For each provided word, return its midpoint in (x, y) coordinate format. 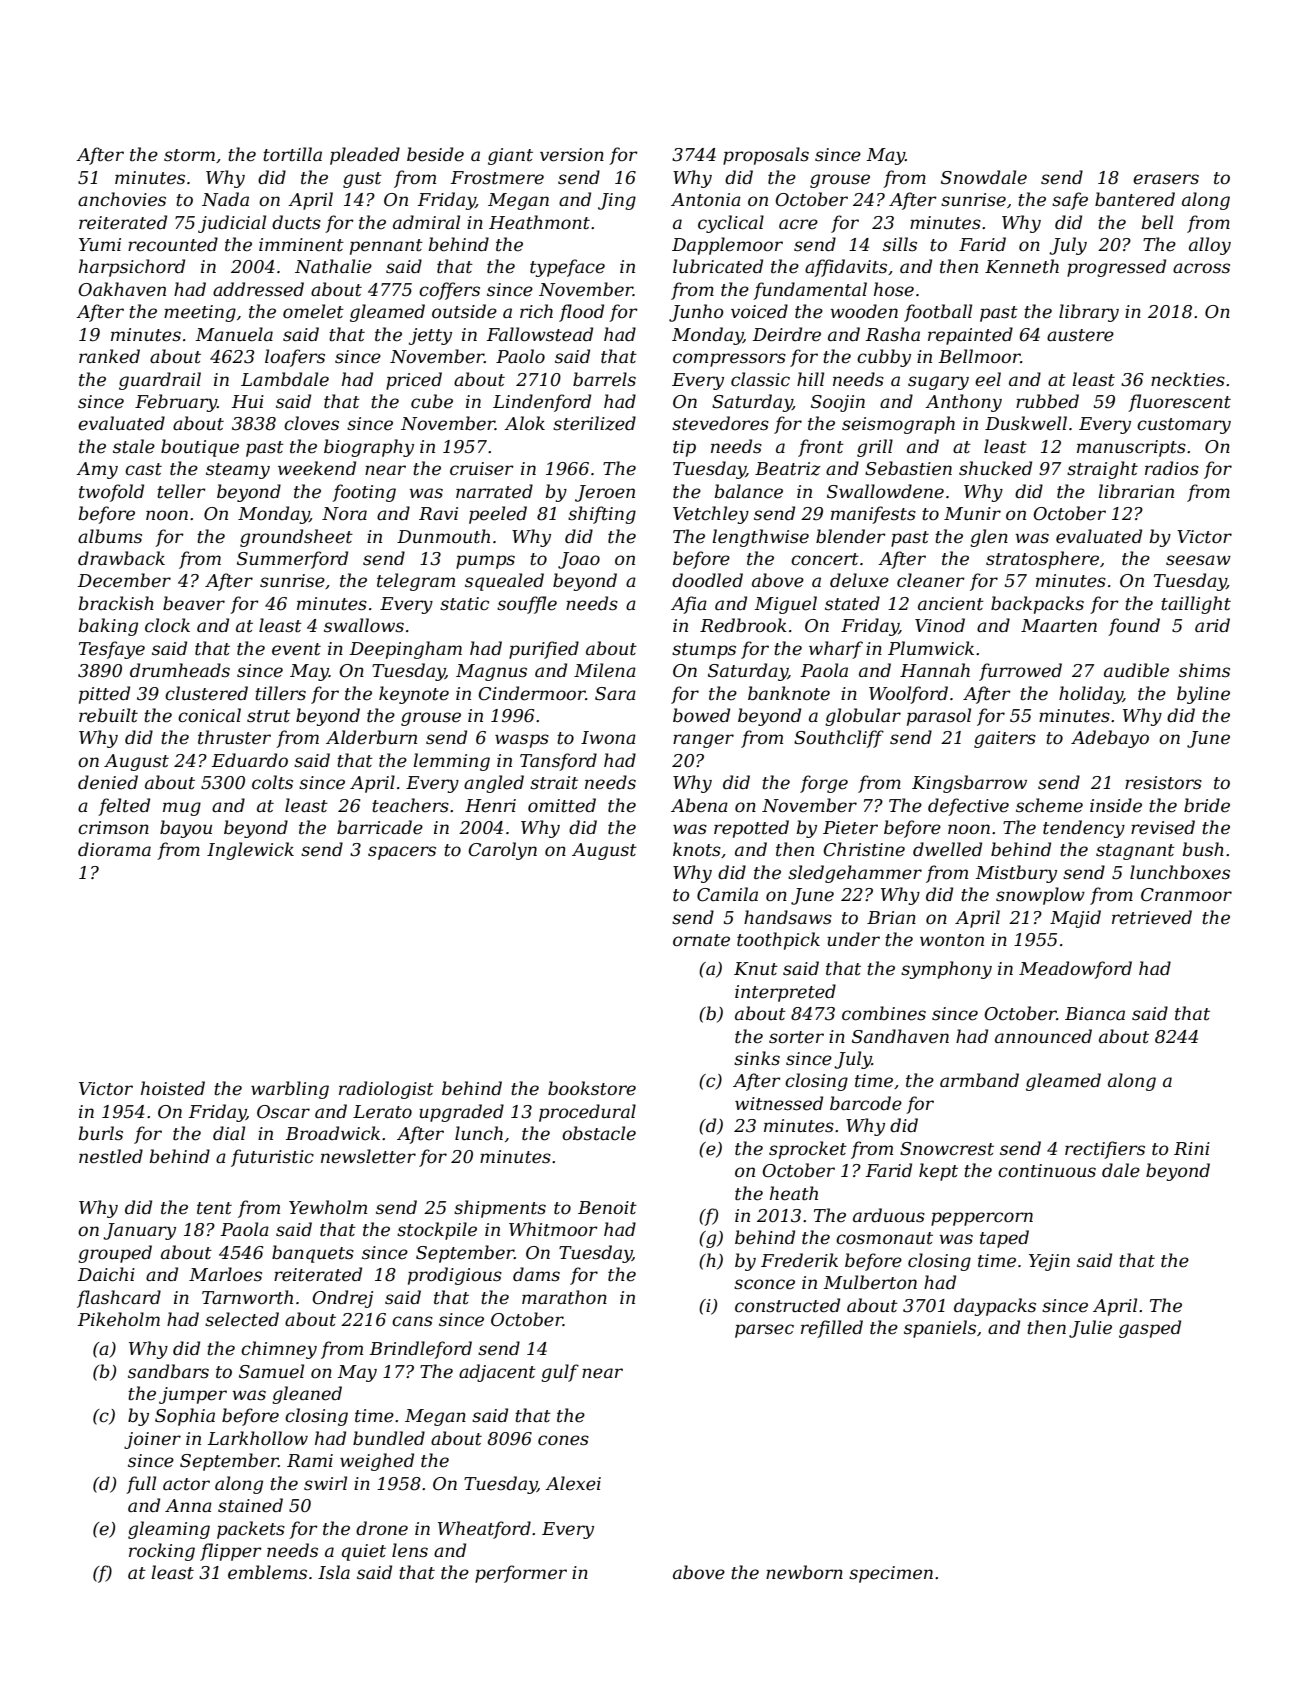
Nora (344, 513)
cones (563, 1440)
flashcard (119, 1299)
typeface (567, 268)
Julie (1090, 1329)
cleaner (931, 580)
